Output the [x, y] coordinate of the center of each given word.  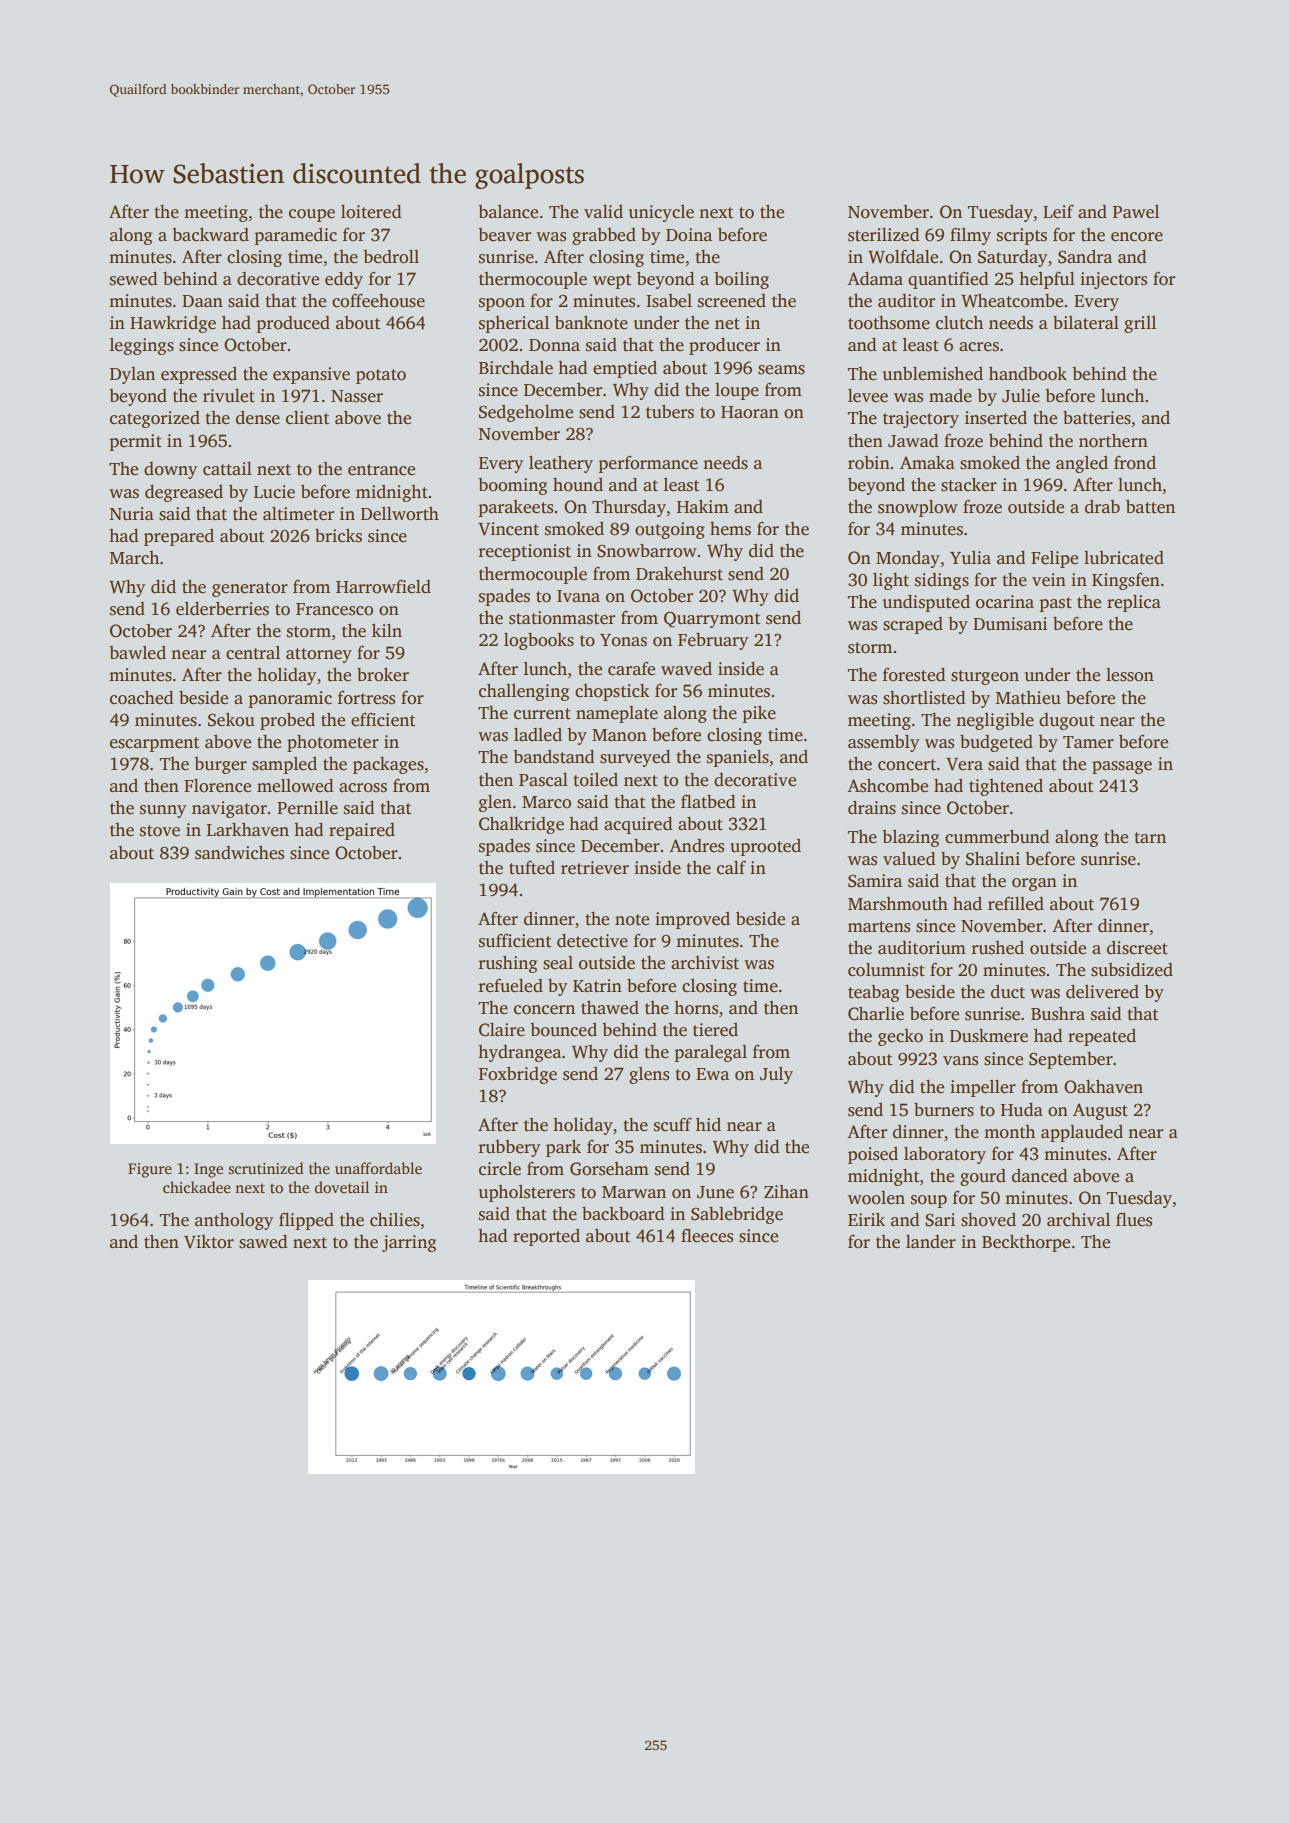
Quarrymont [712, 619]
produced [293, 324]
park [563, 1148]
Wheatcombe [1012, 301]
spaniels [738, 758]
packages [388, 765]
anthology [234, 1221]
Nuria [131, 513]
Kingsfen [1126, 581]
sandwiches [239, 853]
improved [692, 920]
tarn [1150, 838]
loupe [737, 391]
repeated [1102, 1037]
